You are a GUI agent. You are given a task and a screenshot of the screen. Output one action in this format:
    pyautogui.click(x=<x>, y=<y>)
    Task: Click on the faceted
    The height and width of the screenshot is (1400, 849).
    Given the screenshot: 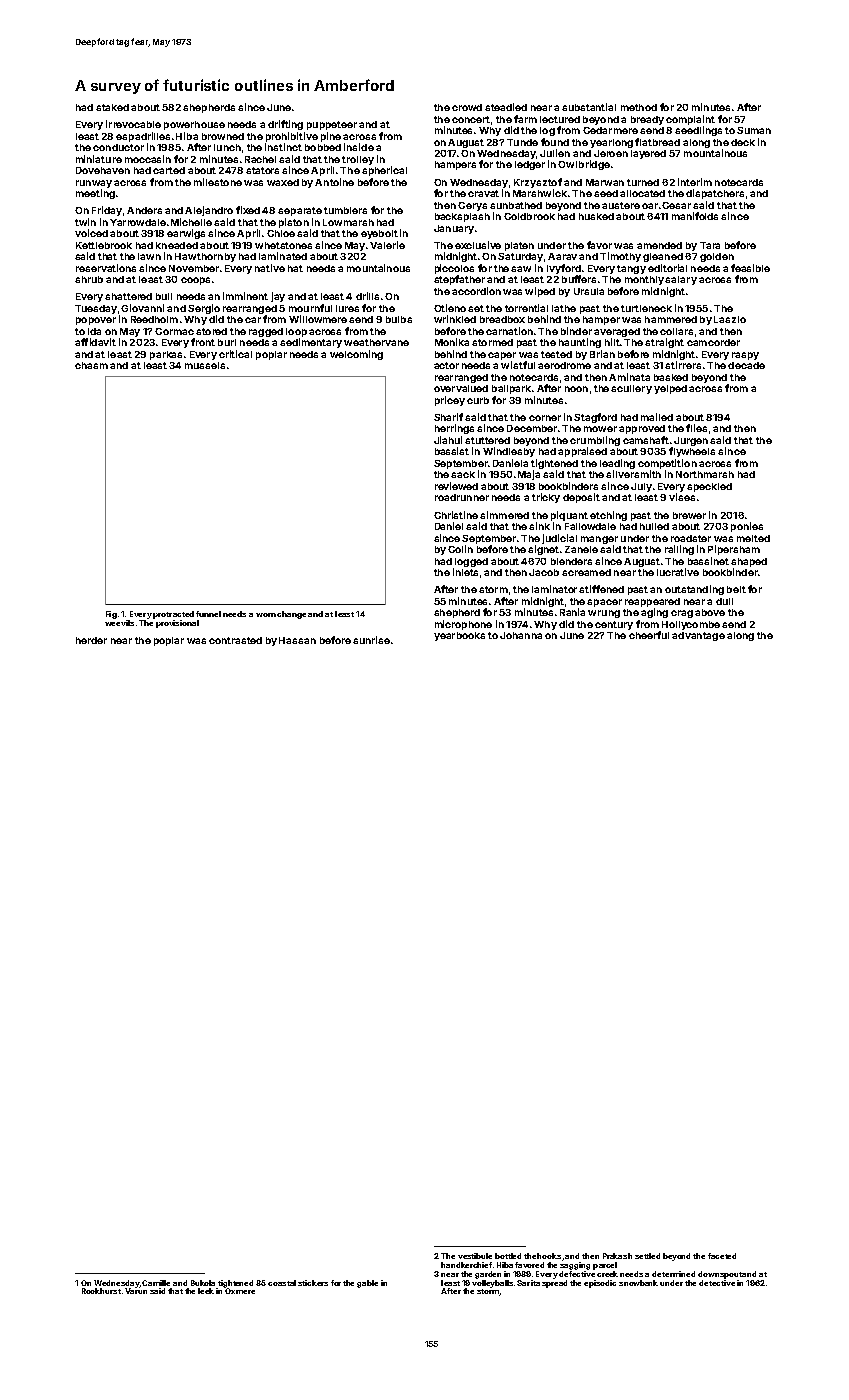 What is the action you would take?
    pyautogui.click(x=722, y=1256)
